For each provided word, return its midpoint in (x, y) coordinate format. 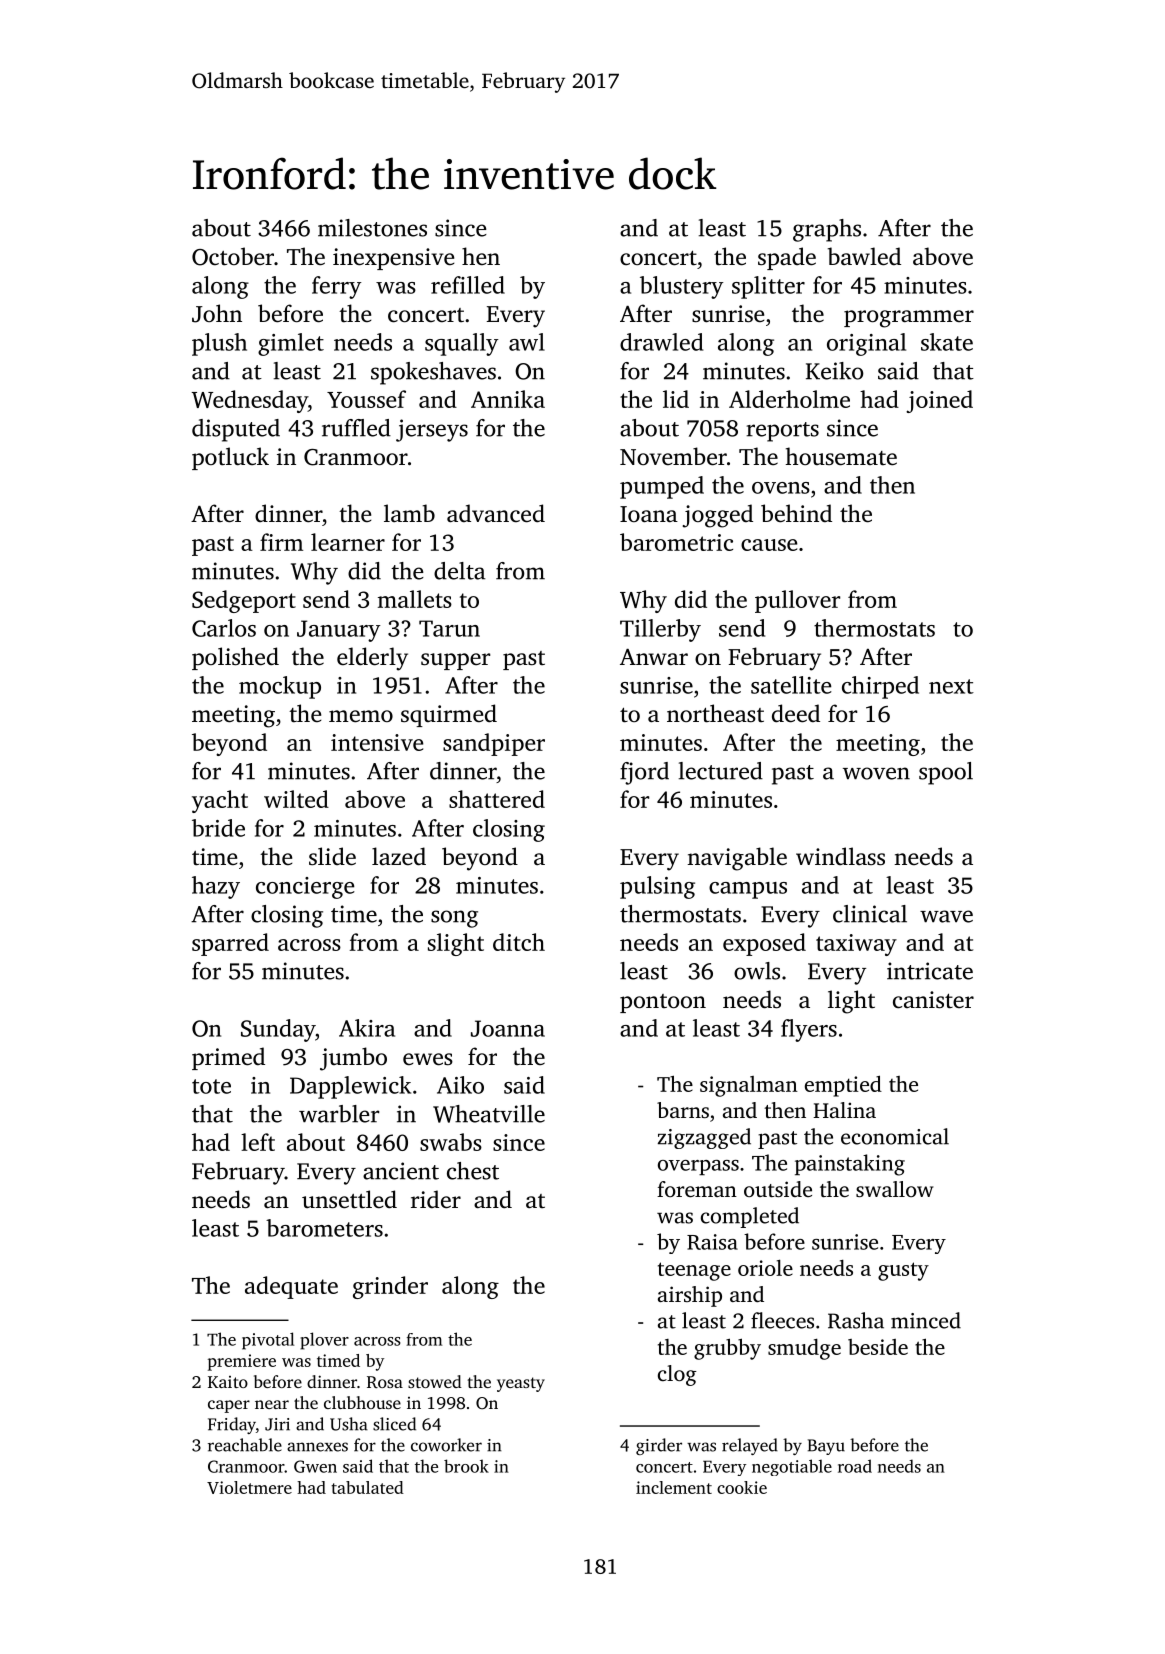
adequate (291, 1287)
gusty (903, 1271)
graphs (827, 230)
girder (659, 1446)
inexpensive (393, 259)
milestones (372, 228)
